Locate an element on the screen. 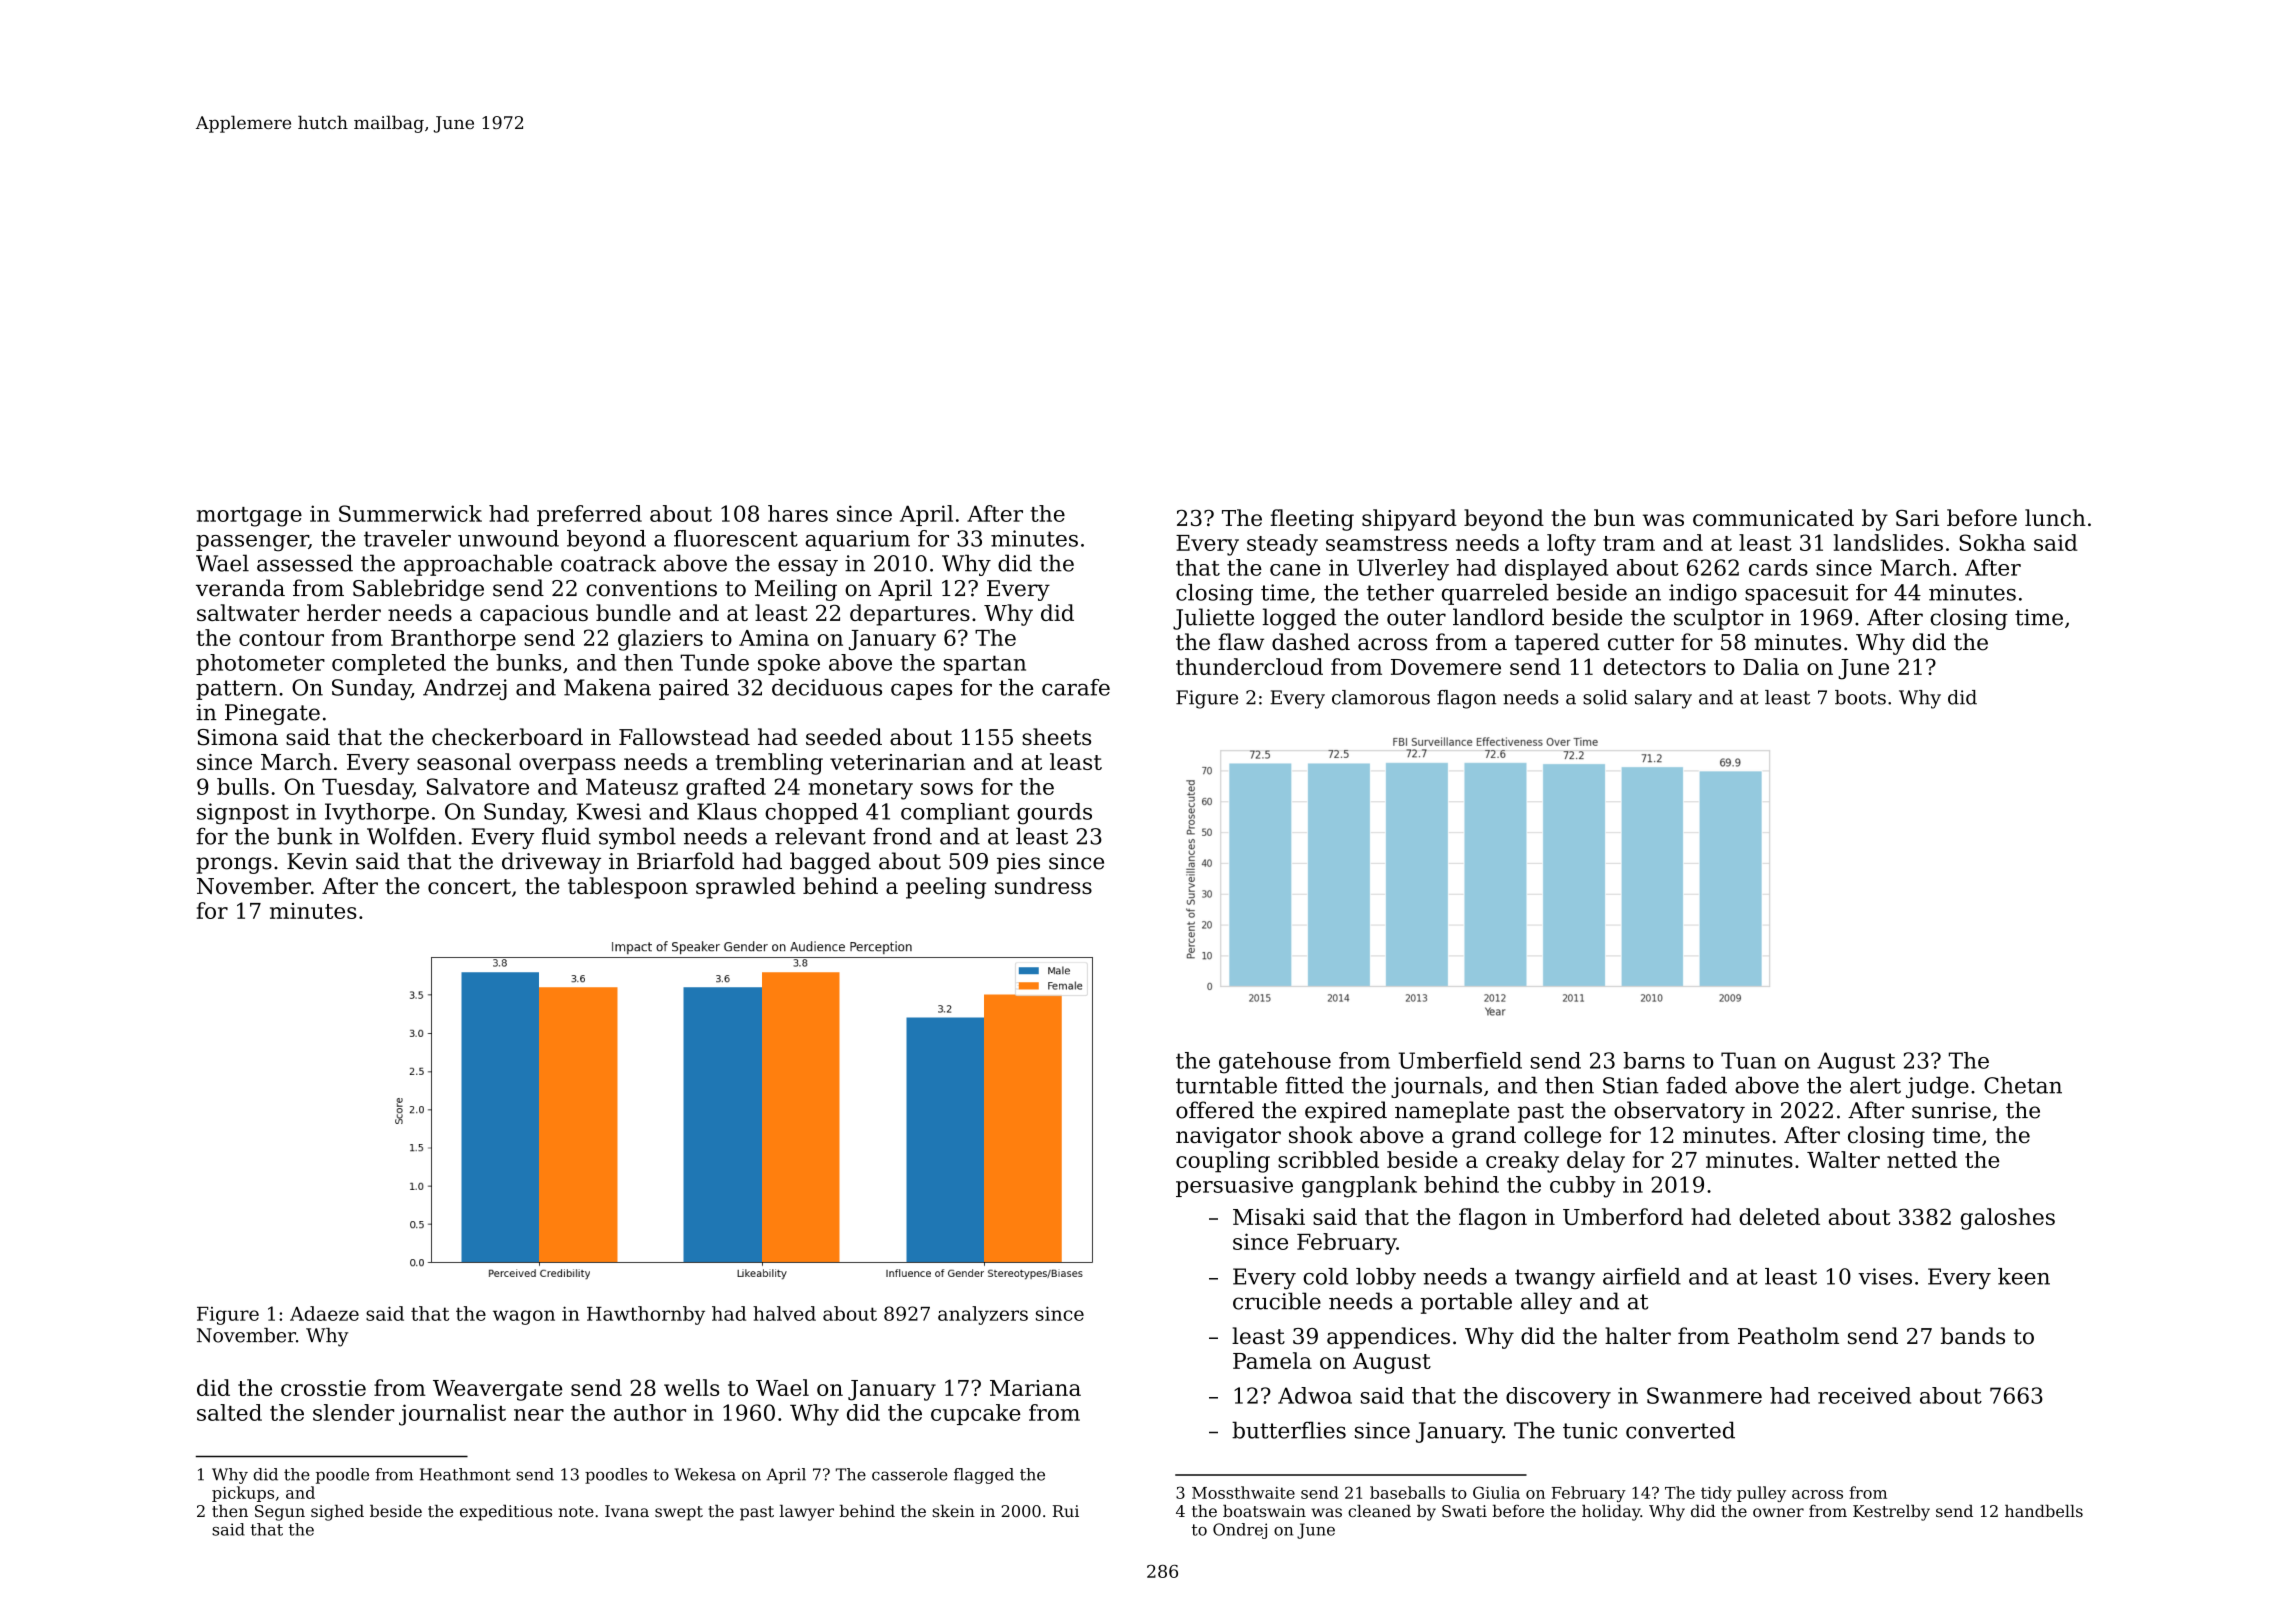 This screenshot has height=1620, width=2292. nameplate is located at coordinates (1452, 1112).
